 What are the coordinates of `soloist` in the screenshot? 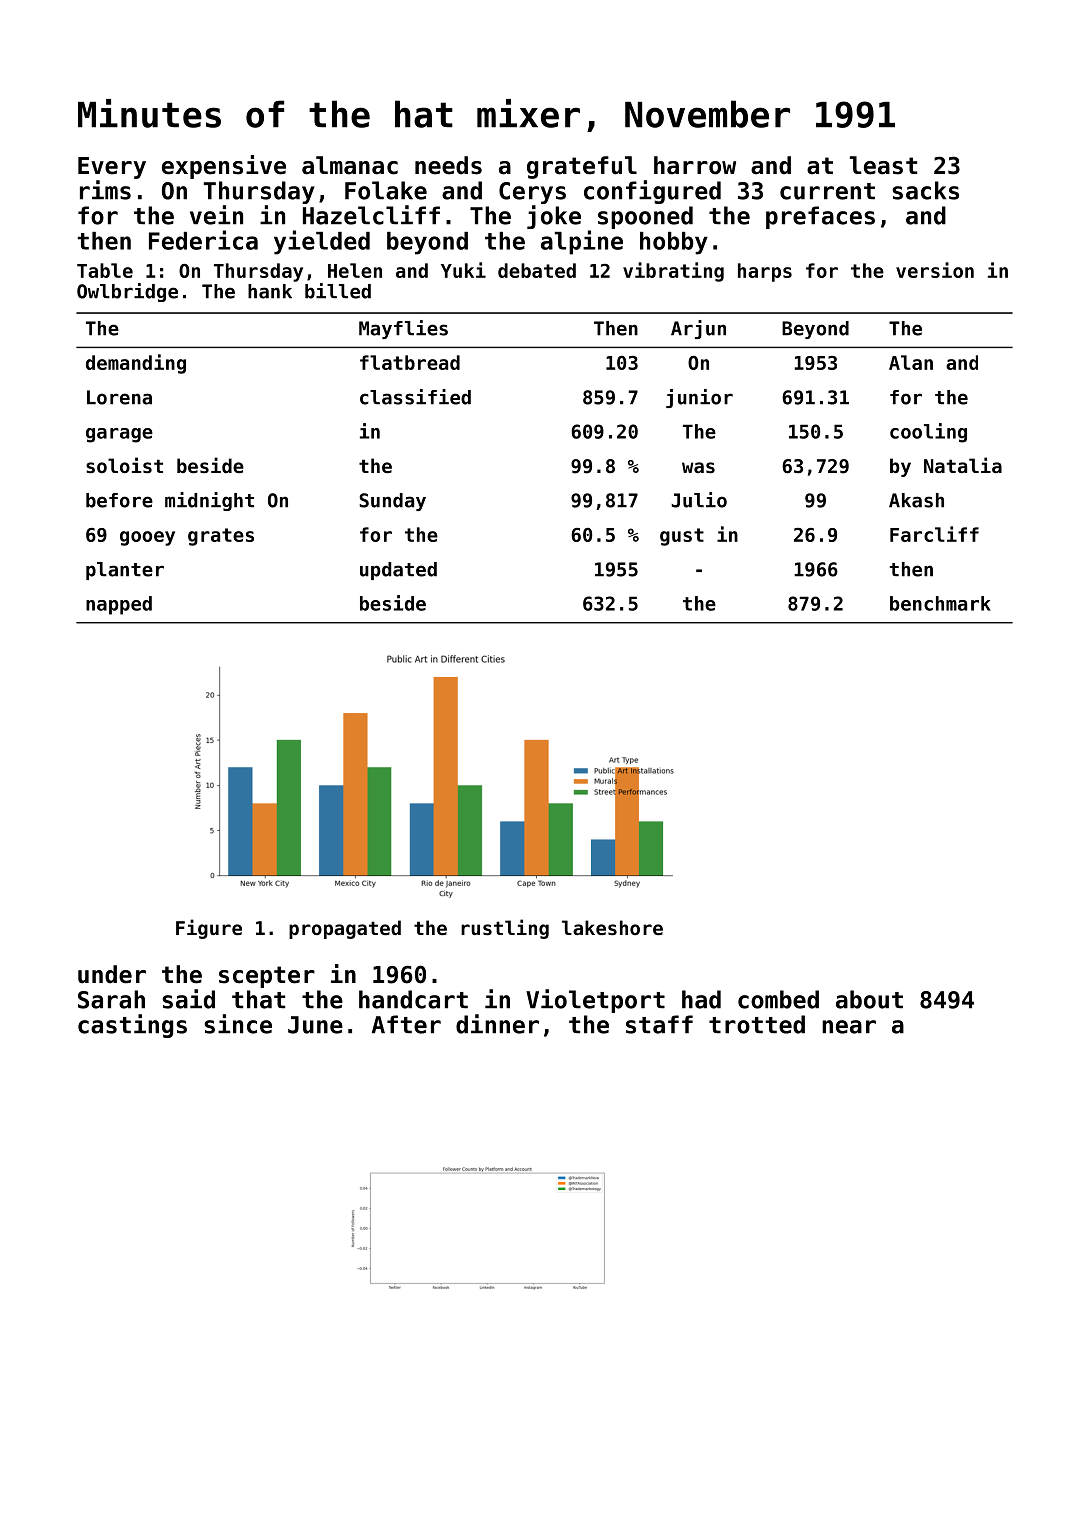 It's located at (124, 465).
